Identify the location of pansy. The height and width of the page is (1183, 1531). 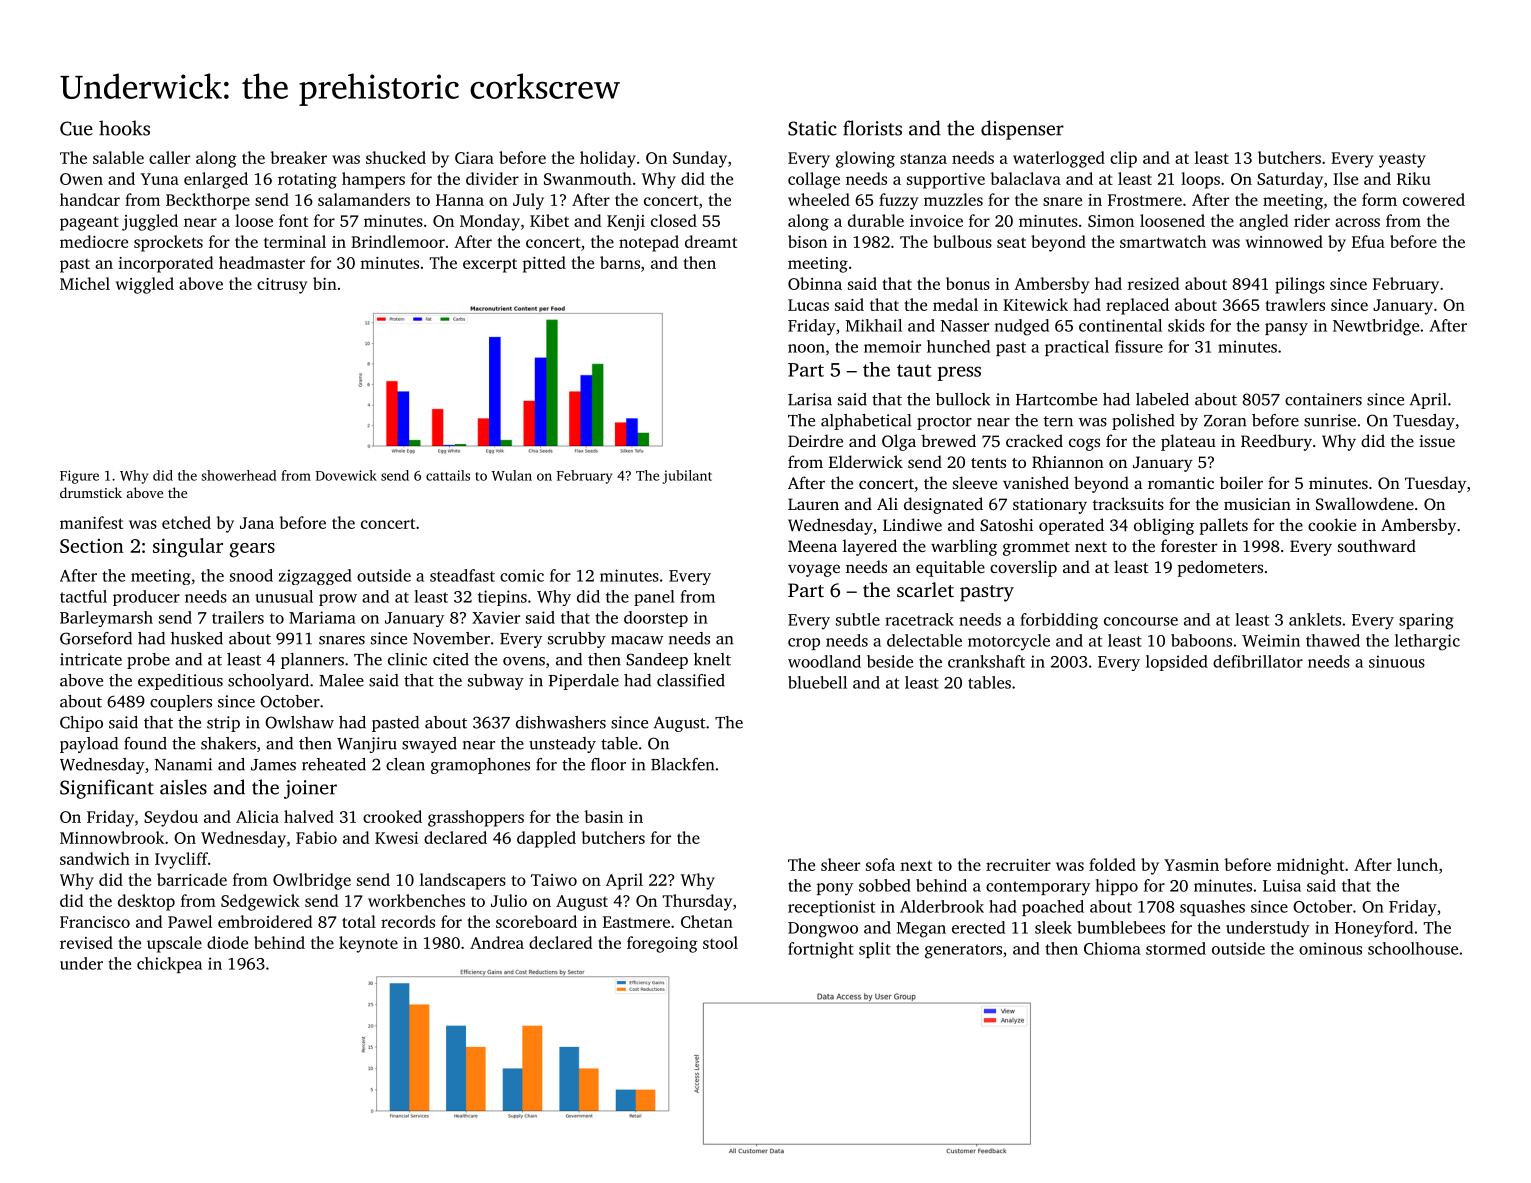
(1286, 329).
